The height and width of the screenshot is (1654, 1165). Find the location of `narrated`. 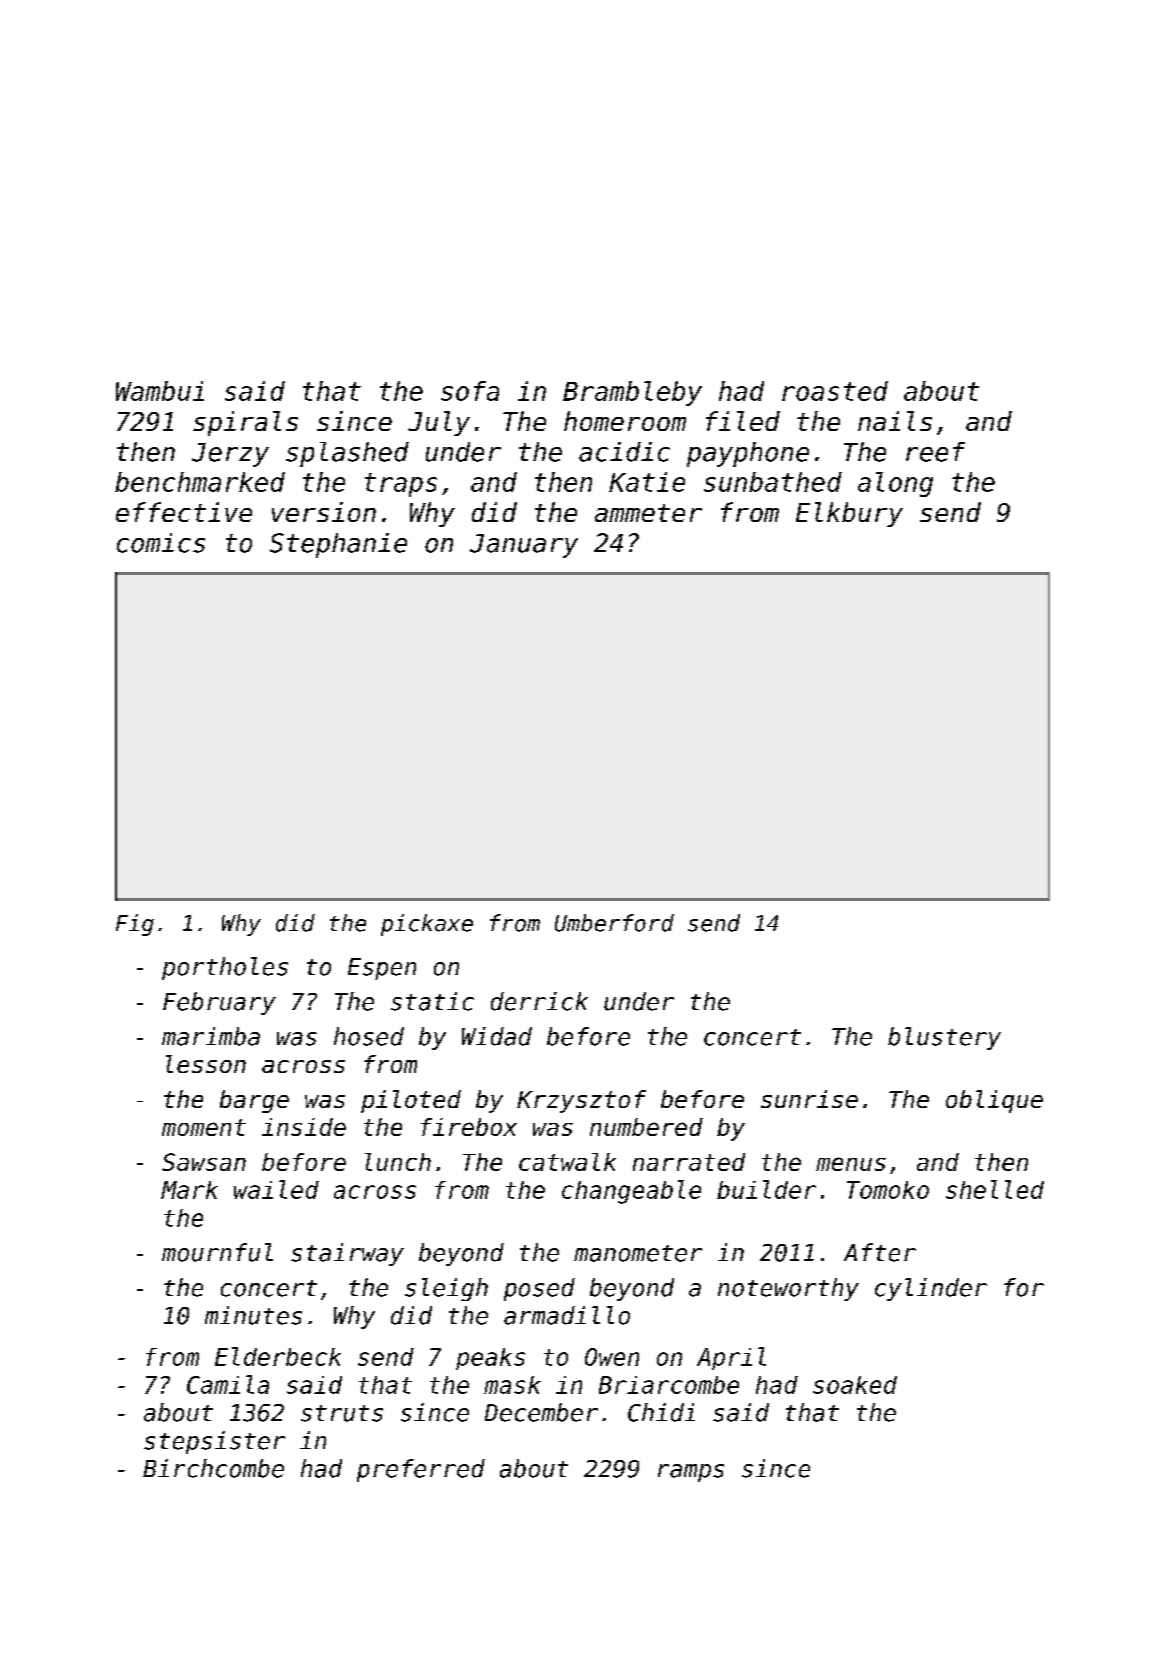

narrated is located at coordinates (689, 1162).
